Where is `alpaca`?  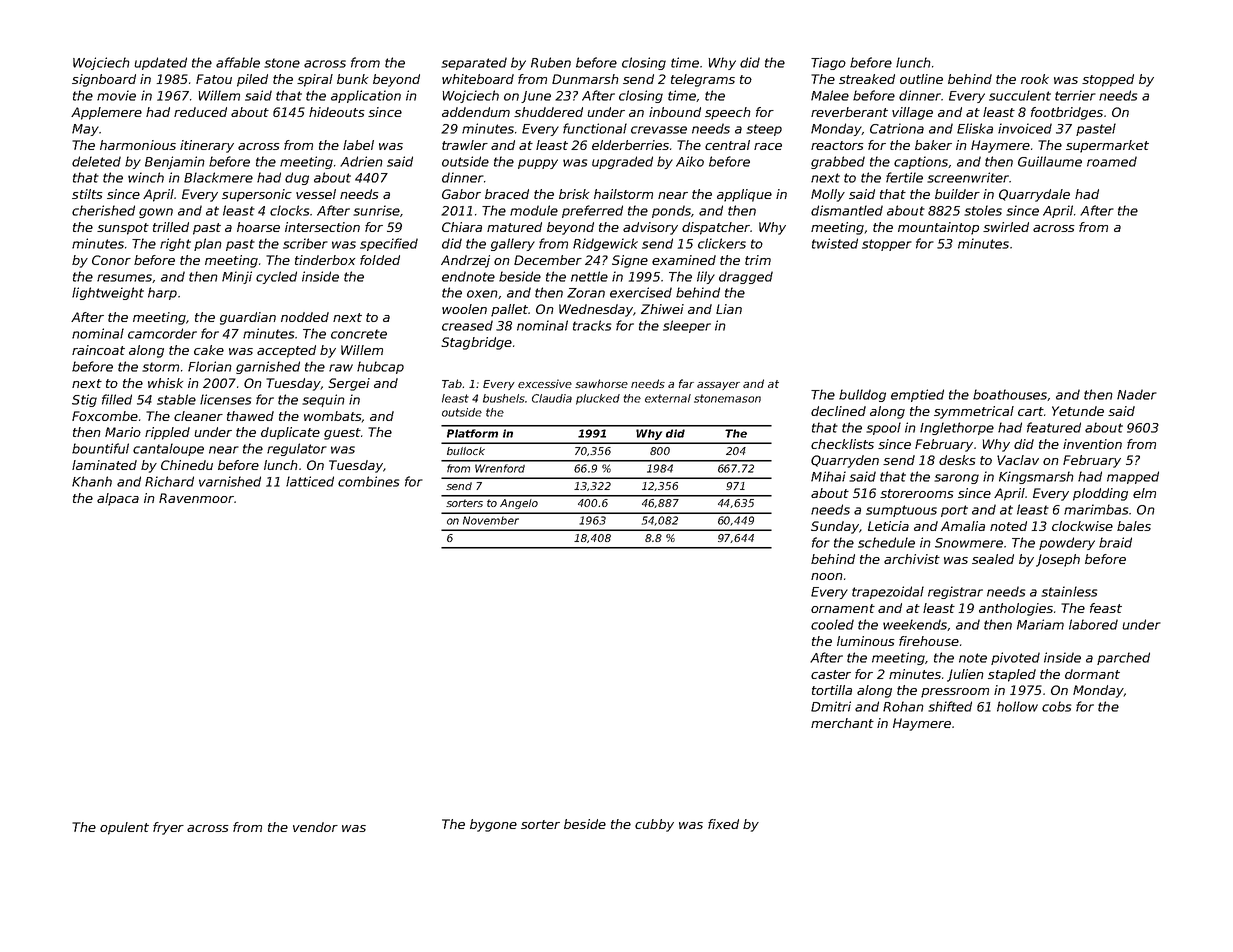
alpaca is located at coordinates (118, 499).
